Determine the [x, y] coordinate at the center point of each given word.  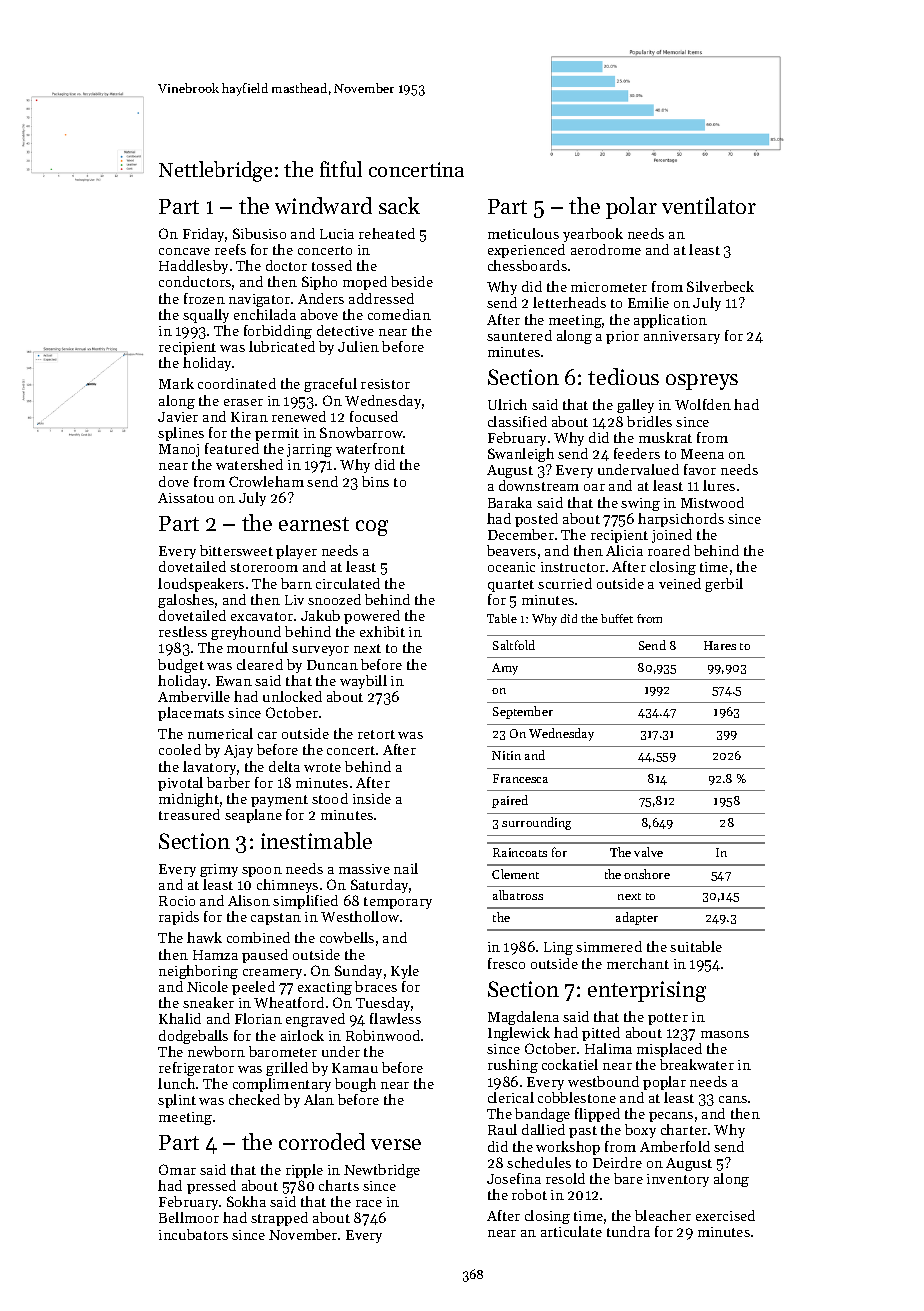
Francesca [520, 778]
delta [284, 766]
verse [396, 1144]
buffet [617, 618]
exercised [725, 1215]
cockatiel [570, 1064]
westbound [603, 1081]
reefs [230, 249]
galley [635, 406]
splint [177, 1101]
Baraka [510, 502]
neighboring [198, 972]
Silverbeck [720, 286]
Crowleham [266, 481]
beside [412, 281]
